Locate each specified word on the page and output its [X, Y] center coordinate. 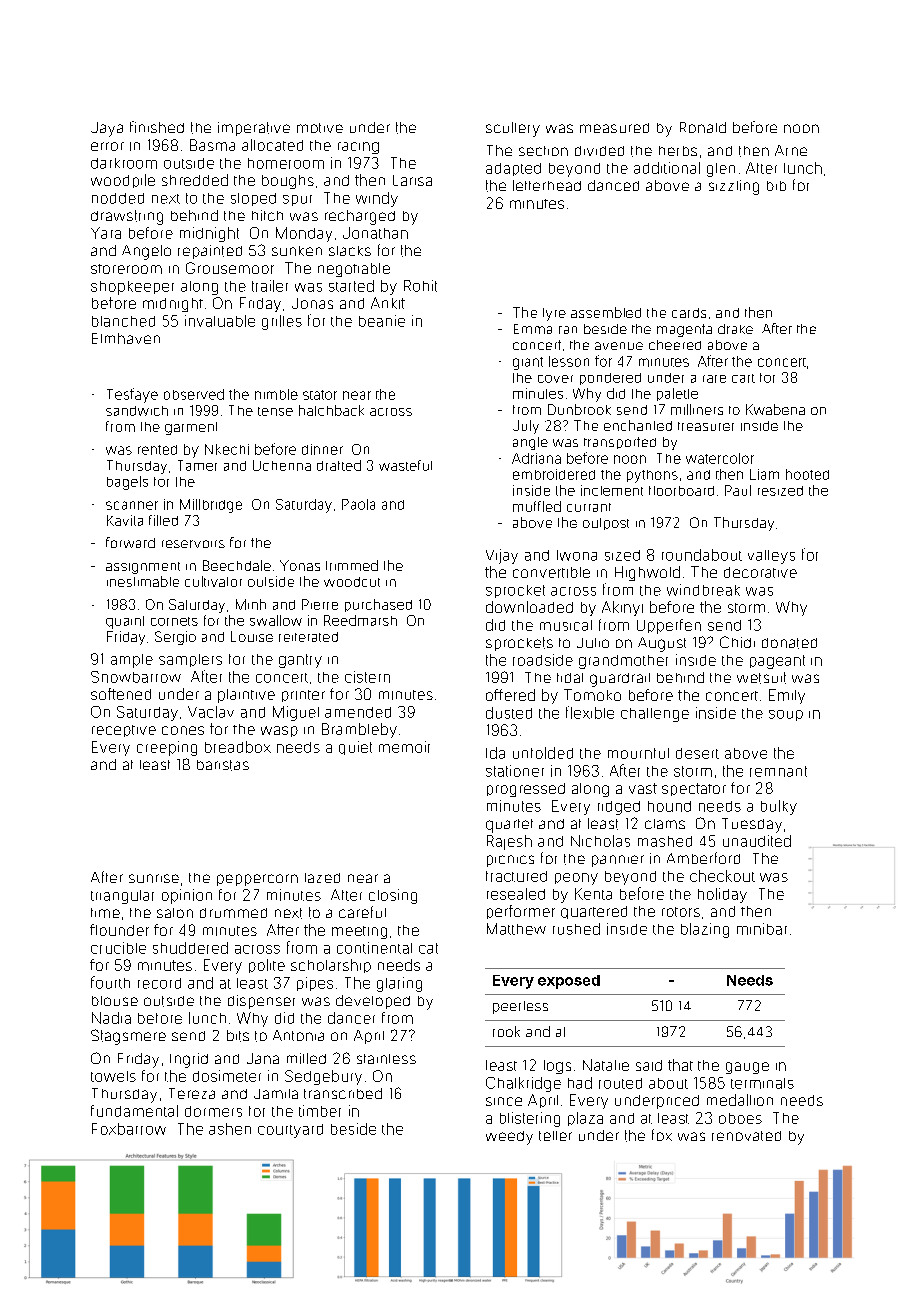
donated [789, 643]
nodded [118, 198]
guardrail [620, 680]
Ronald [703, 127]
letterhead [547, 185]
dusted [509, 713]
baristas [223, 765]
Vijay [502, 556]
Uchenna [282, 465]
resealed [516, 894]
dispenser [261, 1002]
